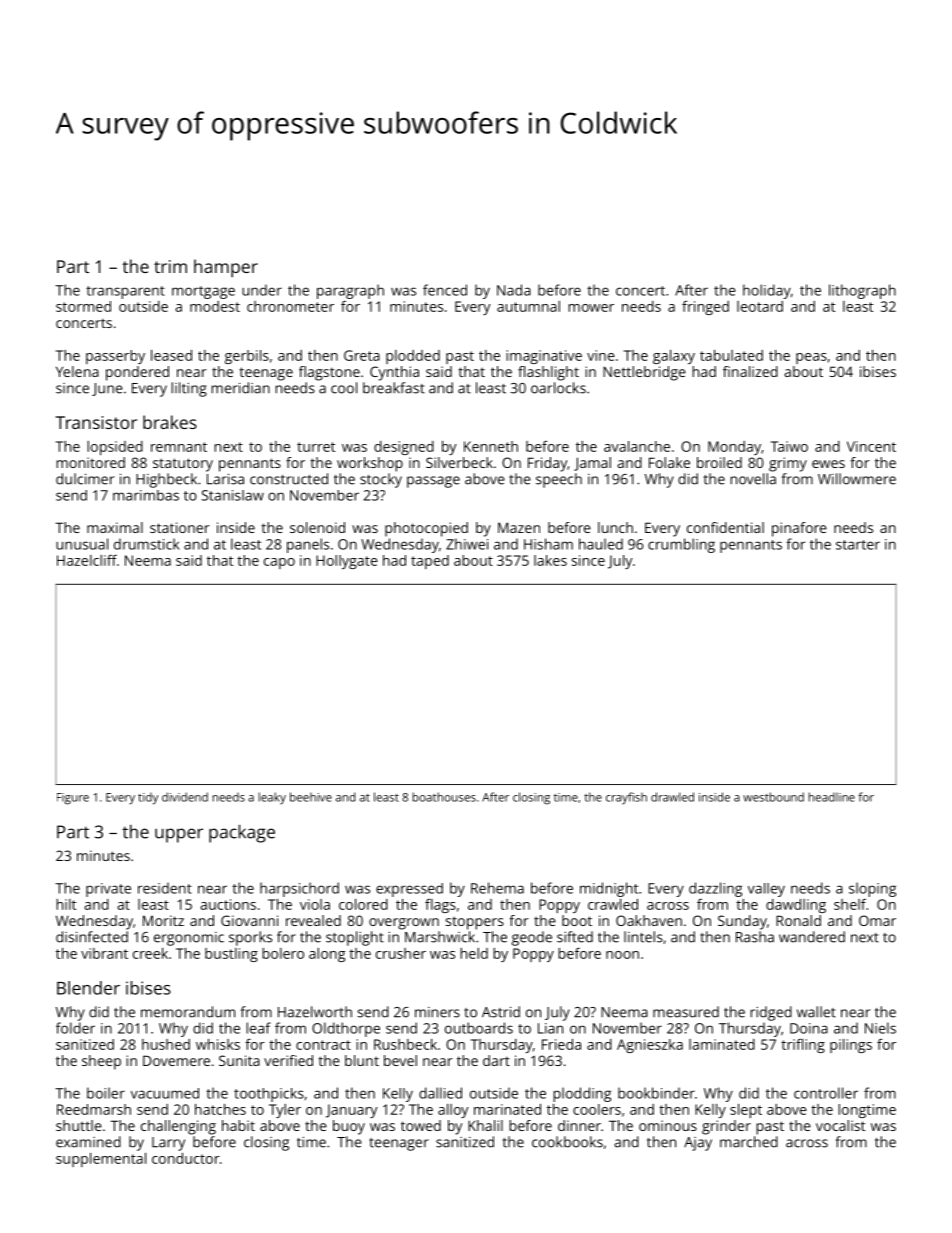  I want to click on galaxy, so click(674, 357).
